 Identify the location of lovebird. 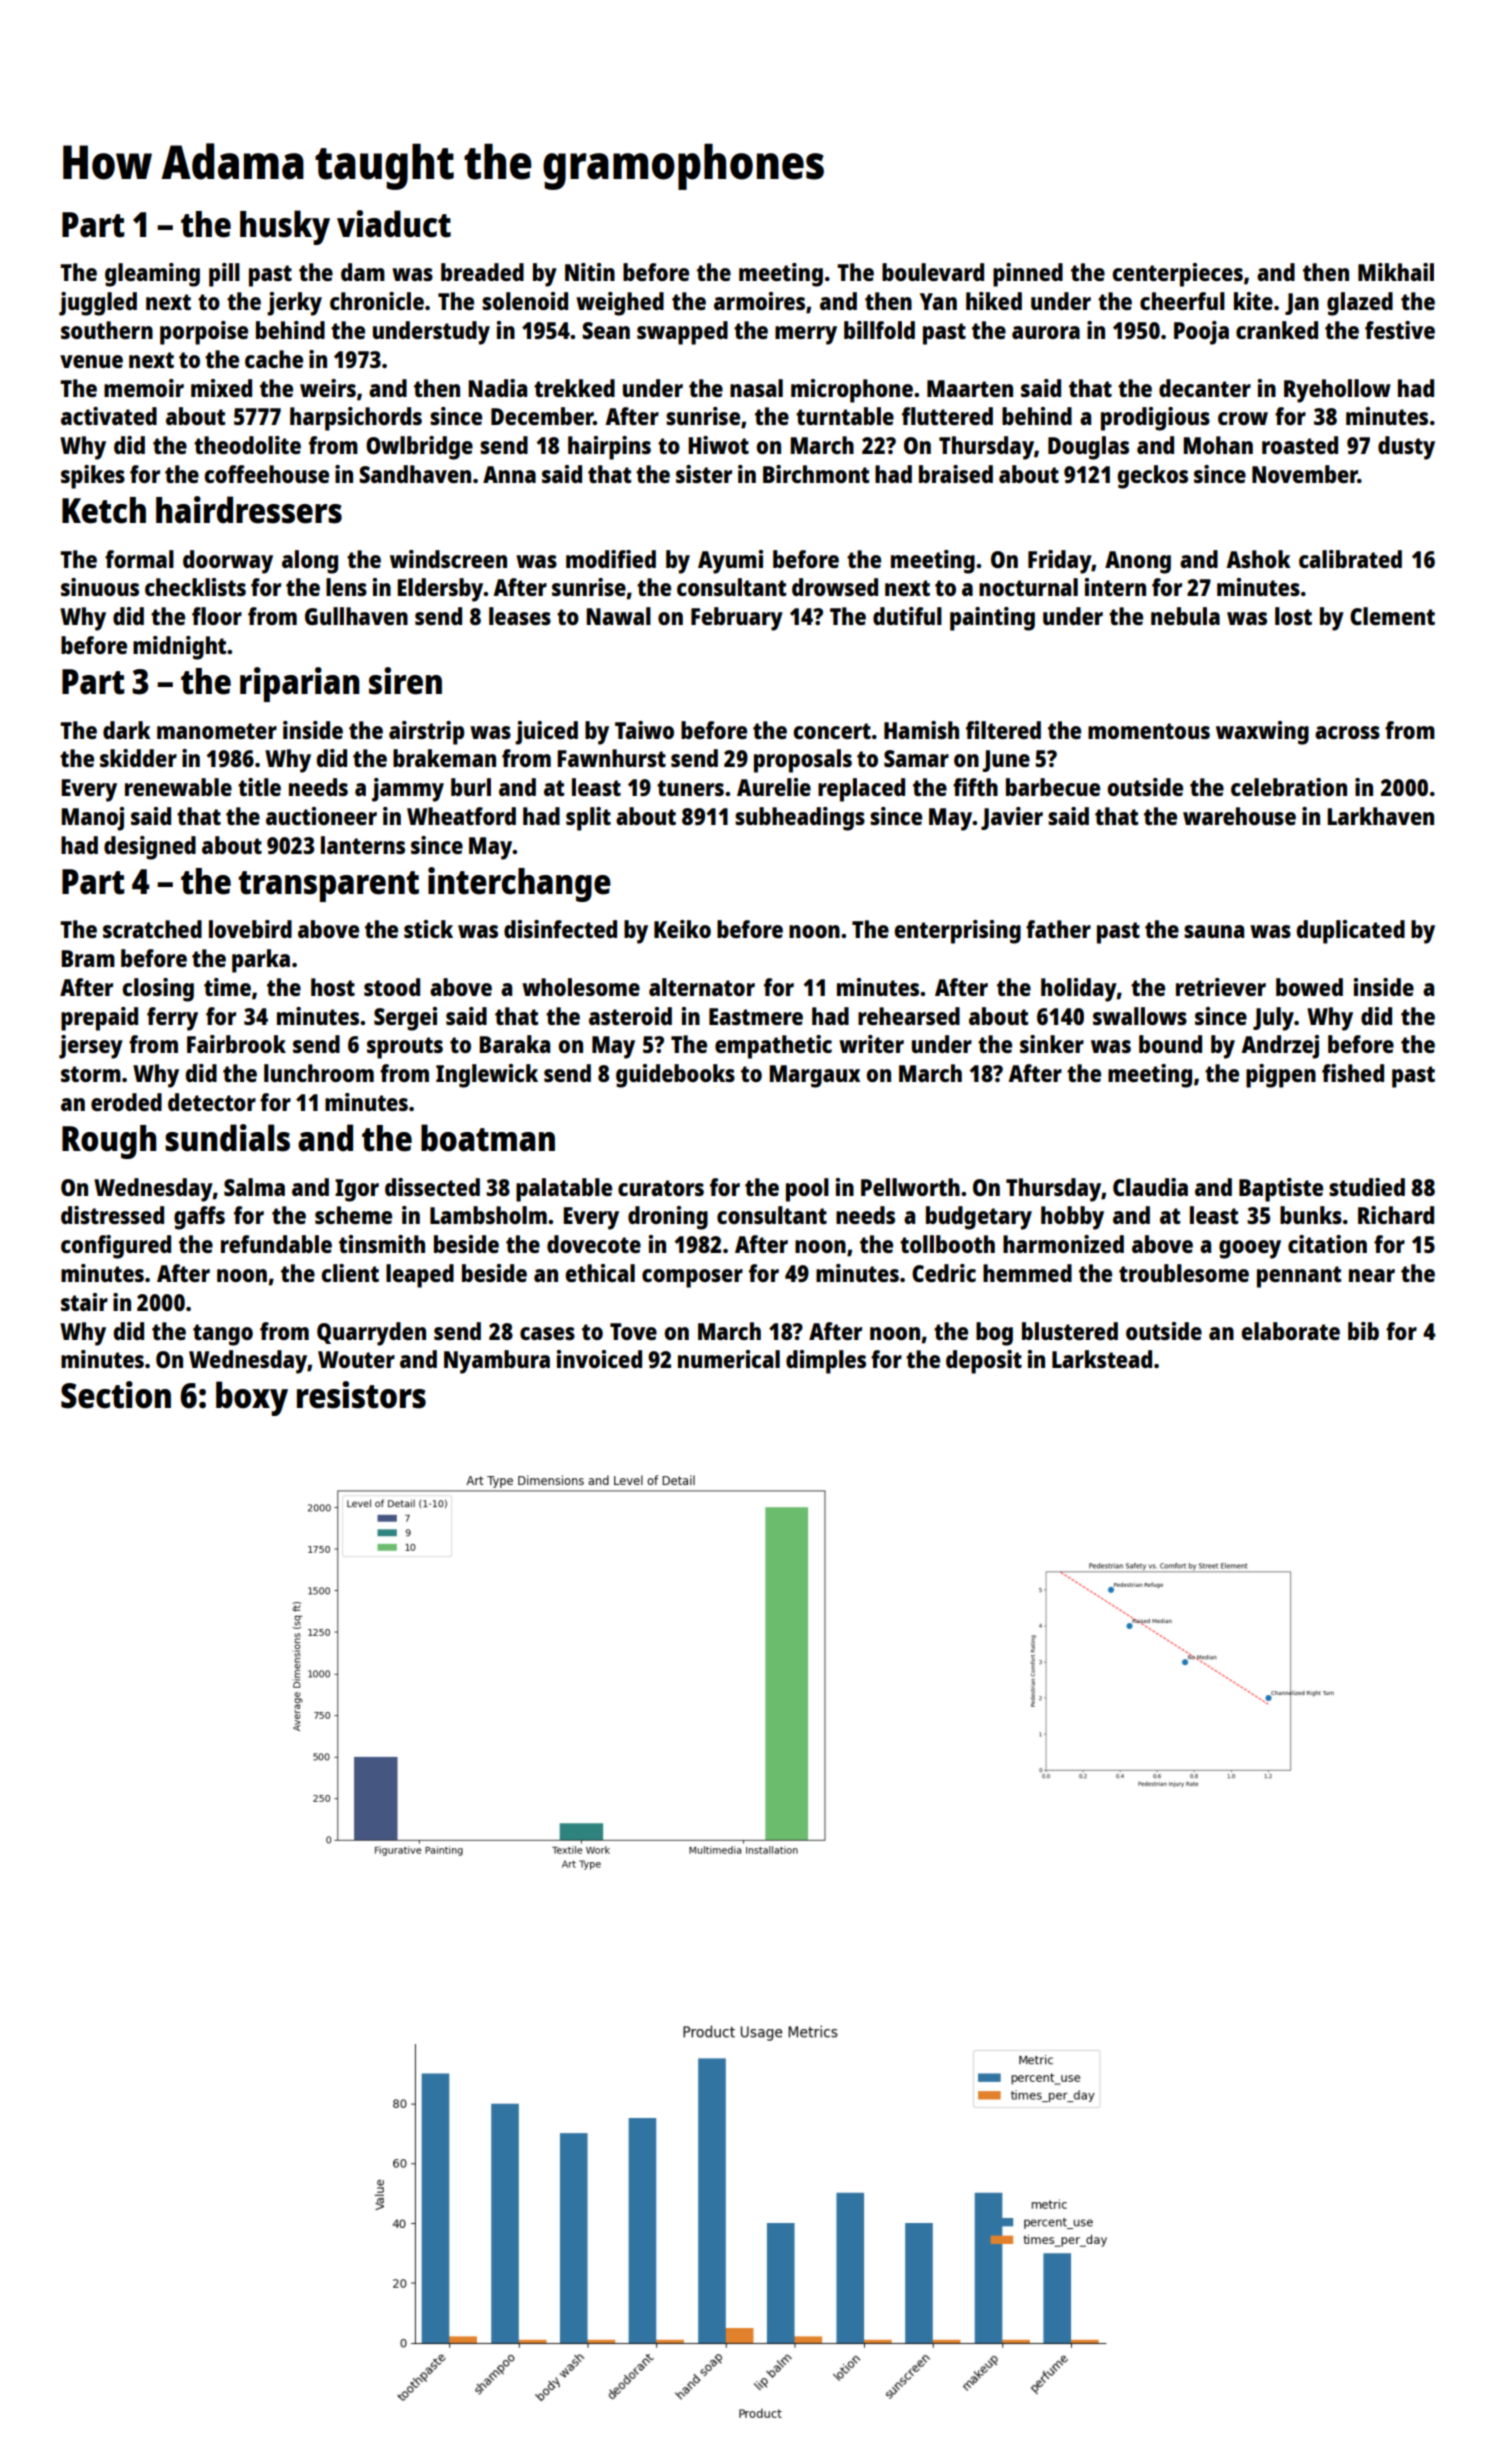
(250, 929).
